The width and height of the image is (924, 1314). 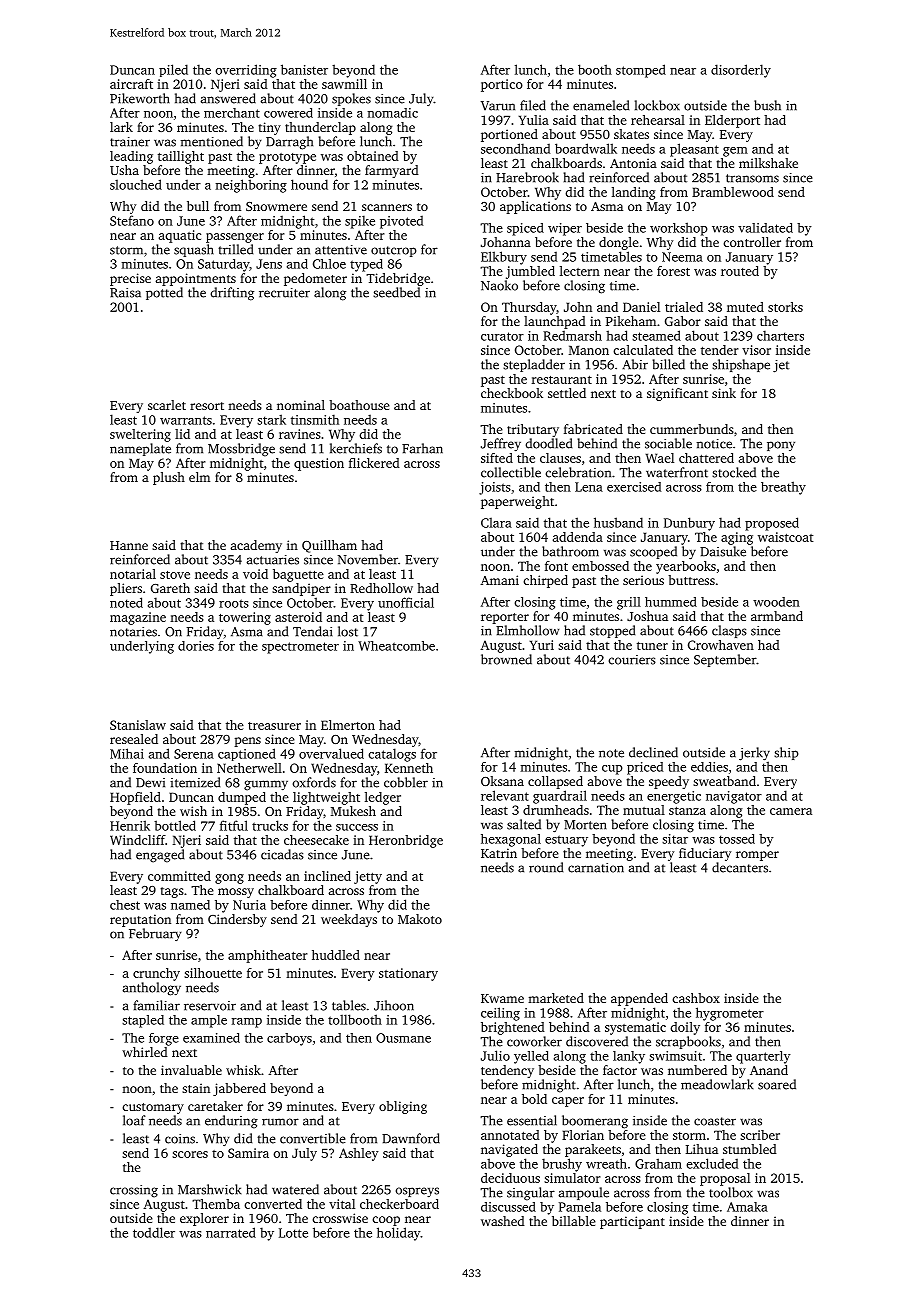 What do you see at coordinates (155, 934) in the image?
I see `February` at bounding box center [155, 934].
